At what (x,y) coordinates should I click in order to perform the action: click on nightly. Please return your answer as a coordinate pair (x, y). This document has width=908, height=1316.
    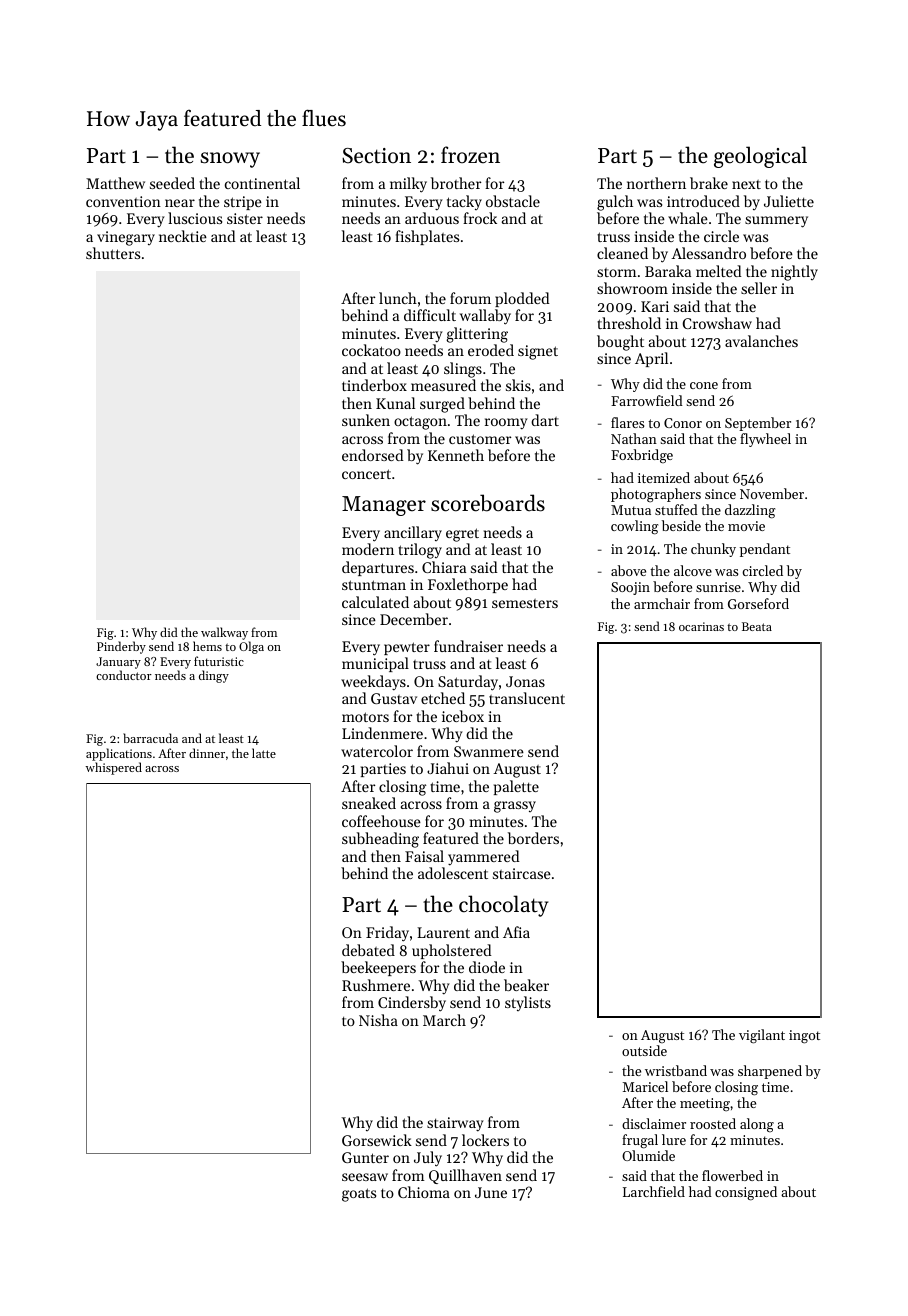
    Looking at the image, I should click on (794, 273).
